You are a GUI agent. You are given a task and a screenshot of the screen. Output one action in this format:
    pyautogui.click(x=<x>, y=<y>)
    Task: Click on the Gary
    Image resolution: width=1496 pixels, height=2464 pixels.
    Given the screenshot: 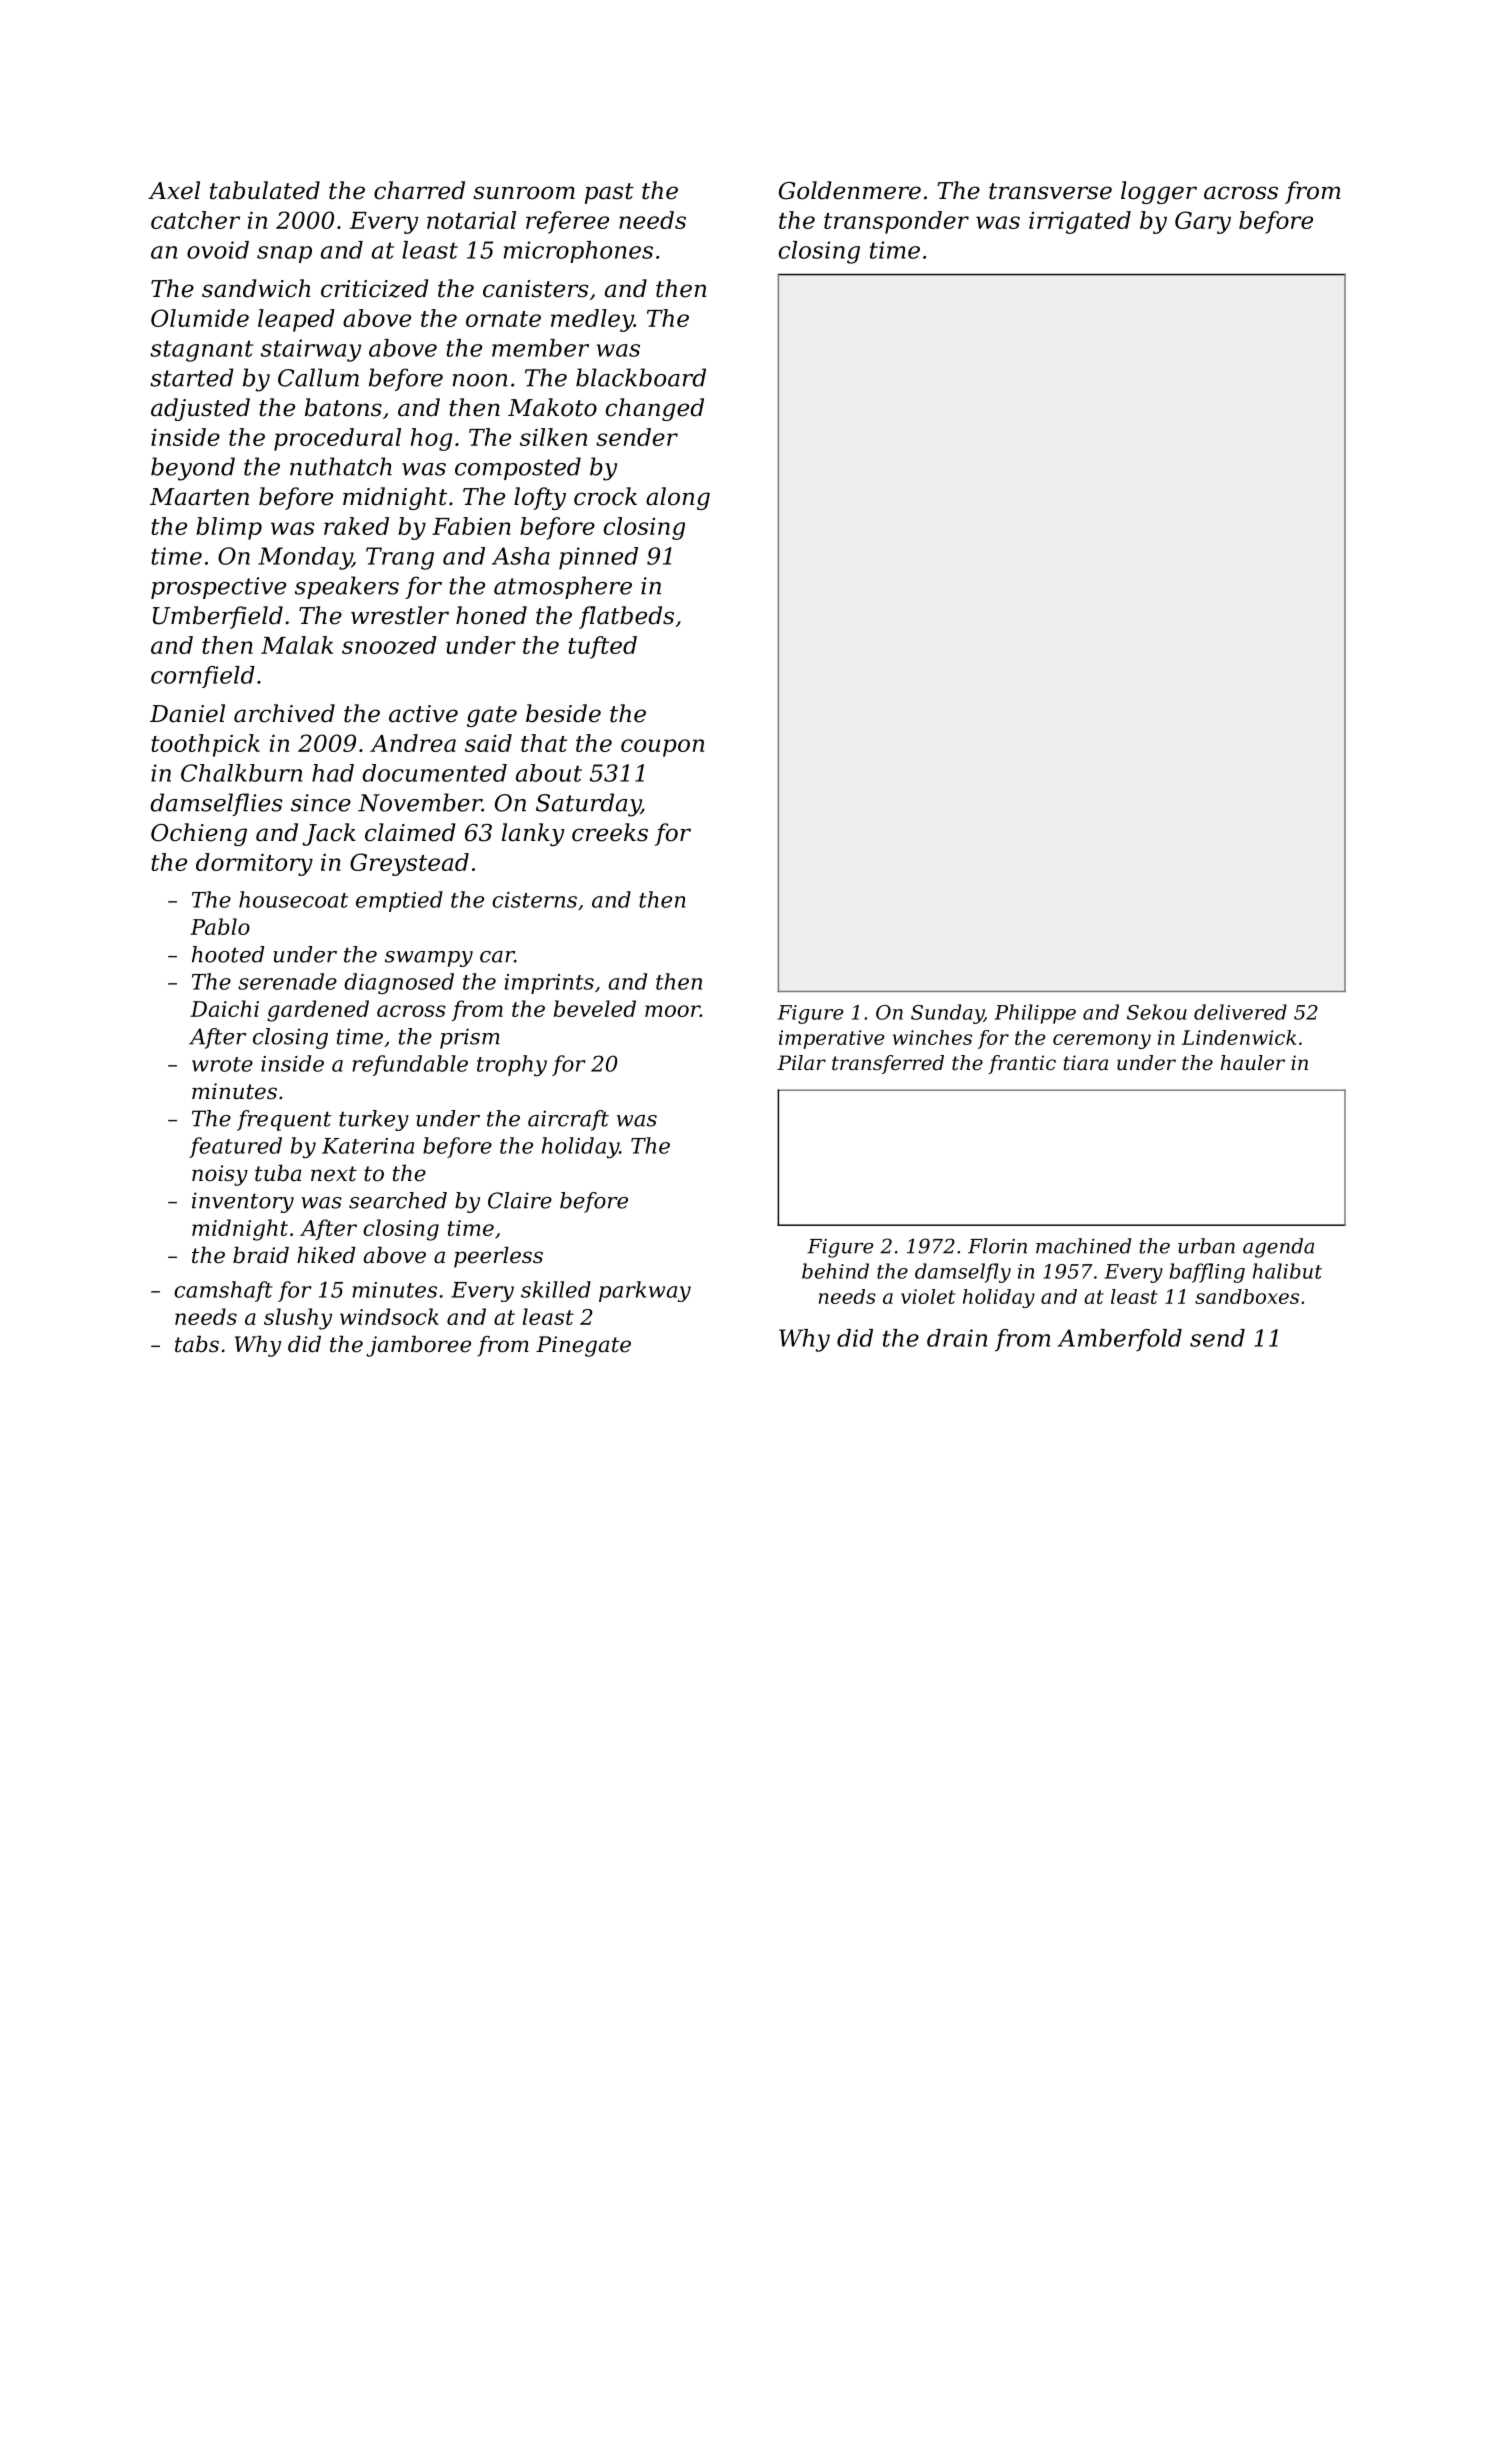 What is the action you would take?
    pyautogui.click(x=1203, y=222)
